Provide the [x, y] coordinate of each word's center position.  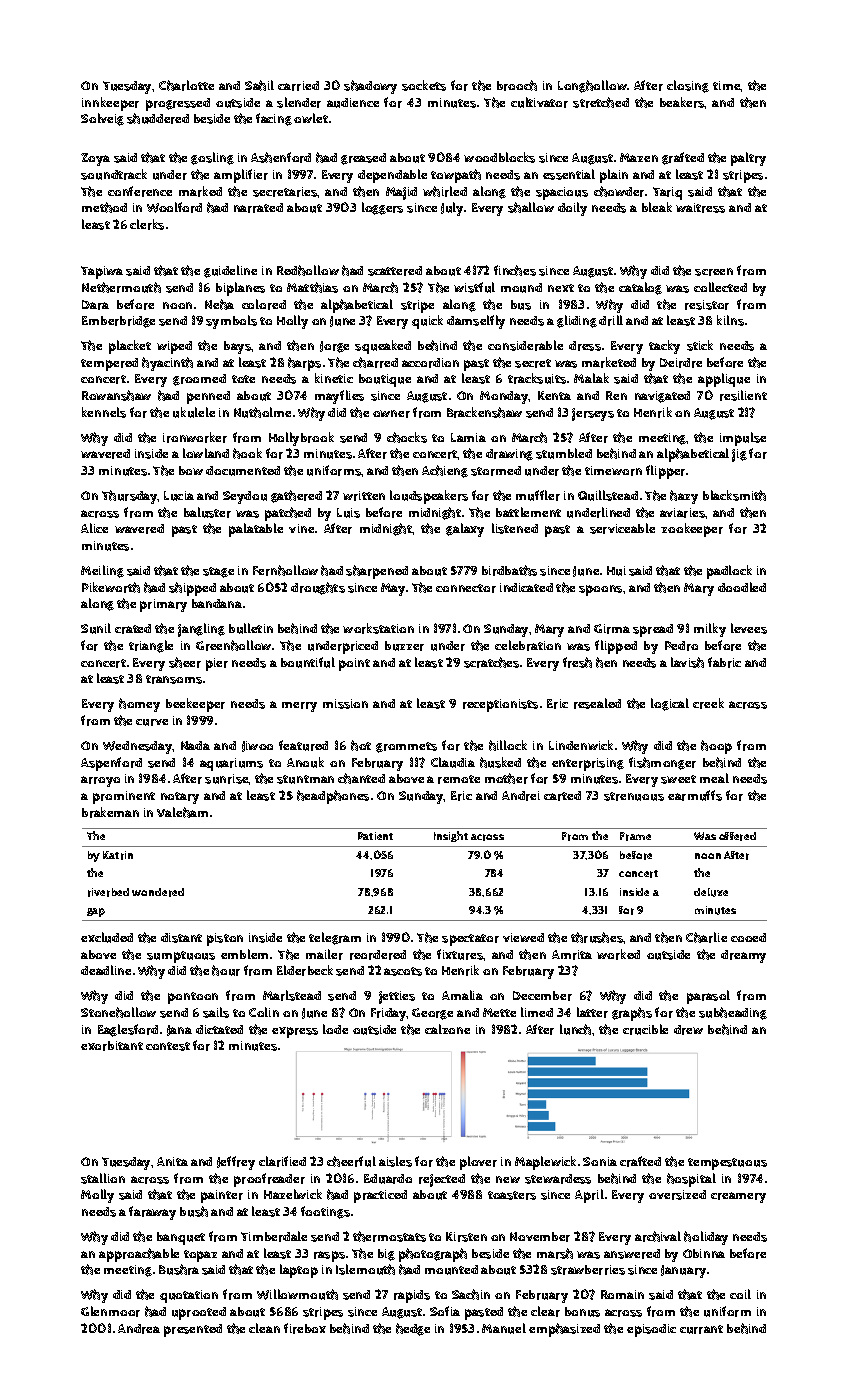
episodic [651, 1330]
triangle [151, 646]
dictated [219, 1029]
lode [335, 1029]
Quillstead [608, 495]
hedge [413, 1329]
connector [466, 588]
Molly [97, 1196]
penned [208, 397]
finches [515, 270]
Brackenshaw [484, 412]
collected [720, 287]
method [104, 207]
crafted [640, 1161]
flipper [665, 472]
